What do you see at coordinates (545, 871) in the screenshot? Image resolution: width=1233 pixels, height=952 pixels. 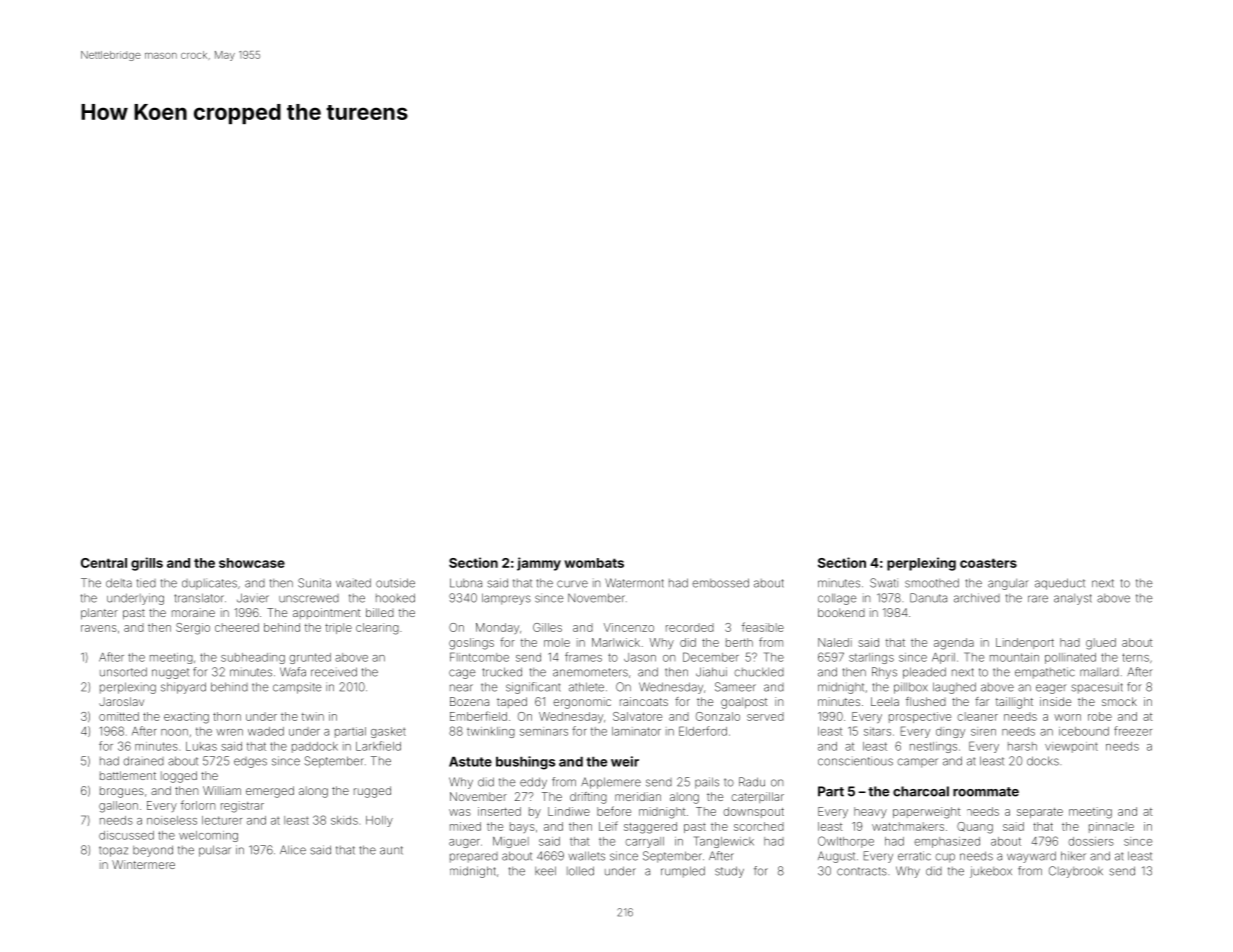 I see `keel` at bounding box center [545, 871].
